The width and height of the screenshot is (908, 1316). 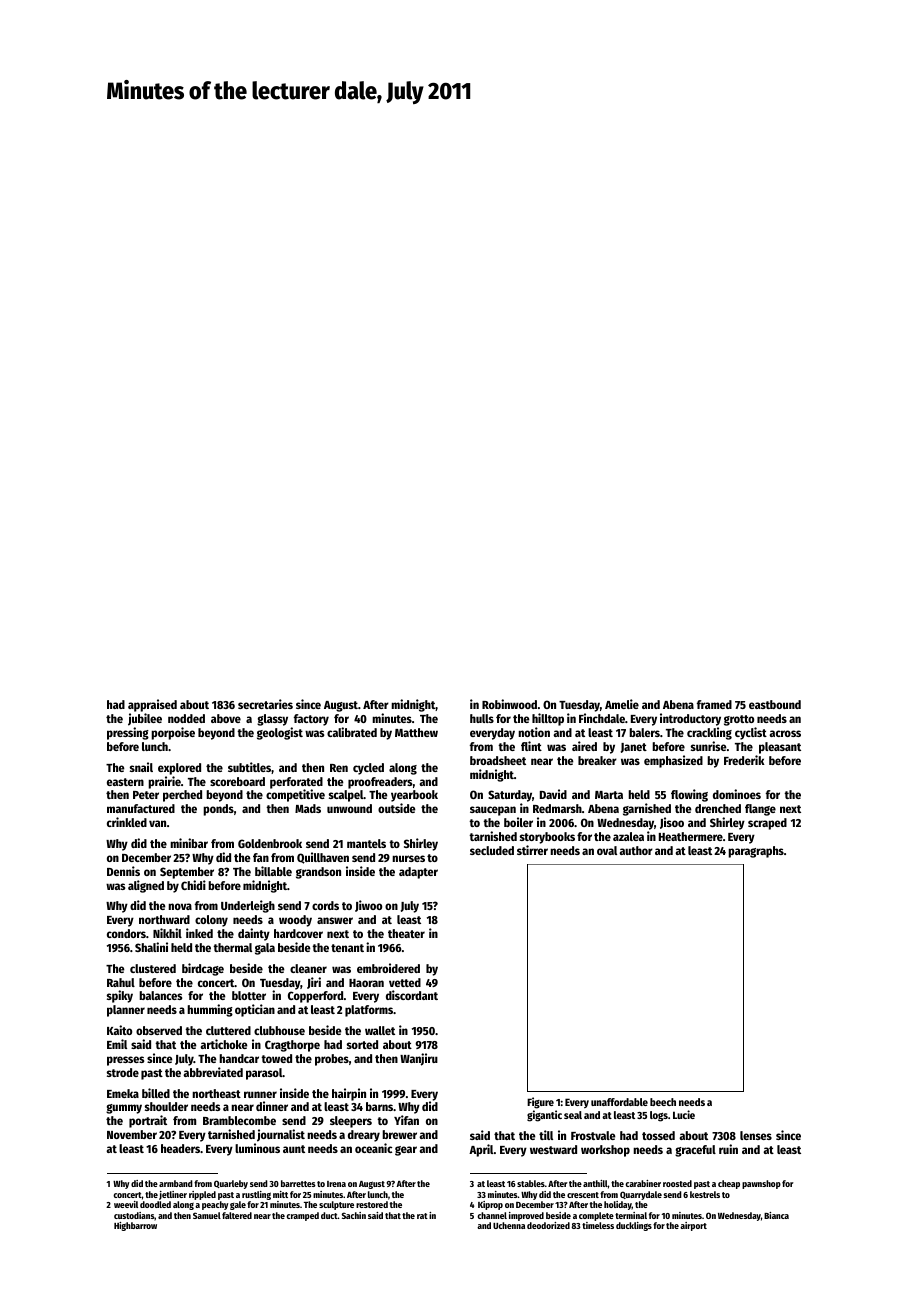 What do you see at coordinates (213, 1072) in the screenshot?
I see `abbreviated` at bounding box center [213, 1072].
